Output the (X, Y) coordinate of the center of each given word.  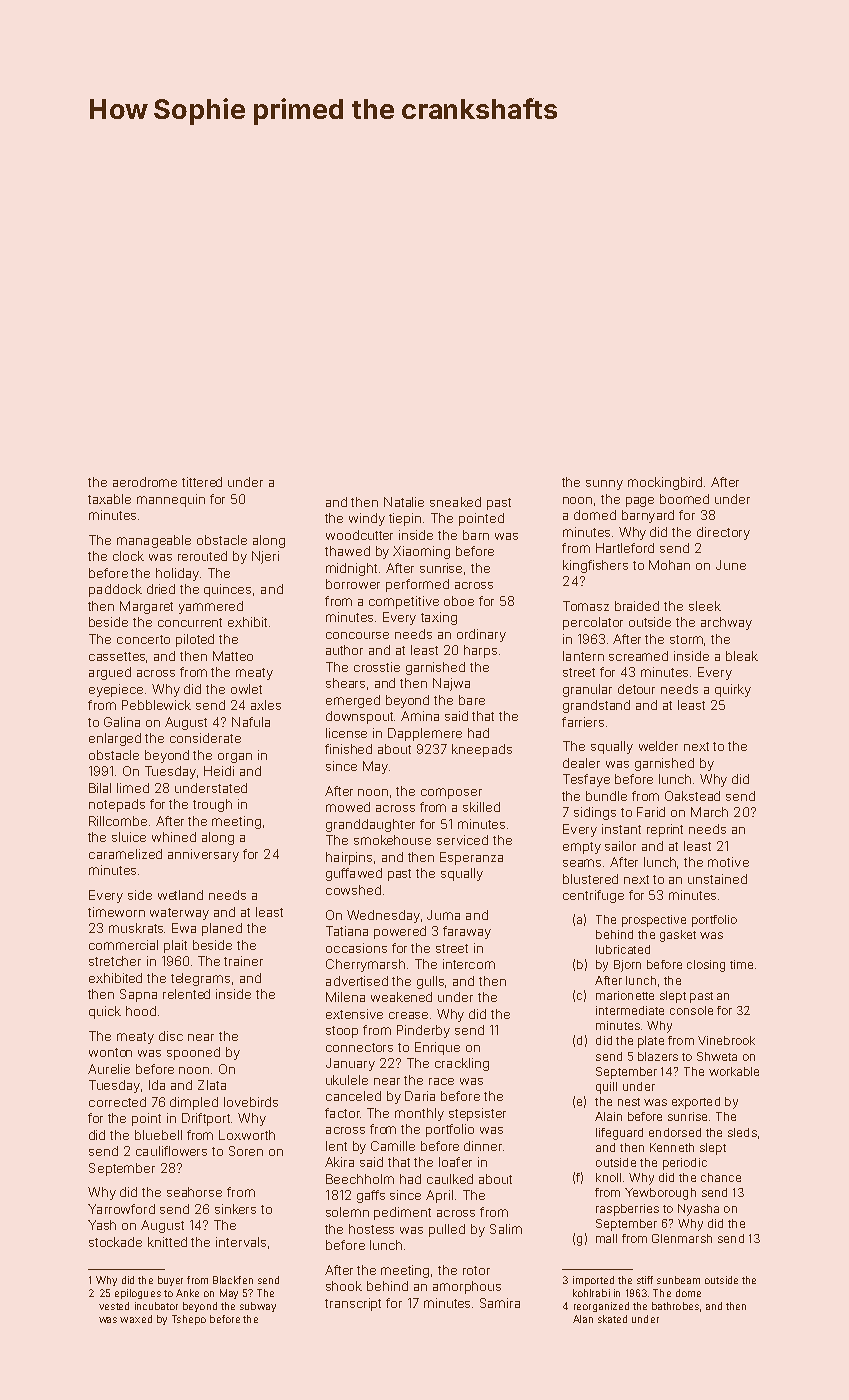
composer (451, 793)
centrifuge (593, 896)
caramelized (125, 854)
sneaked (455, 502)
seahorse (194, 1192)
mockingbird (665, 483)
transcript (353, 1304)
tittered (202, 482)
